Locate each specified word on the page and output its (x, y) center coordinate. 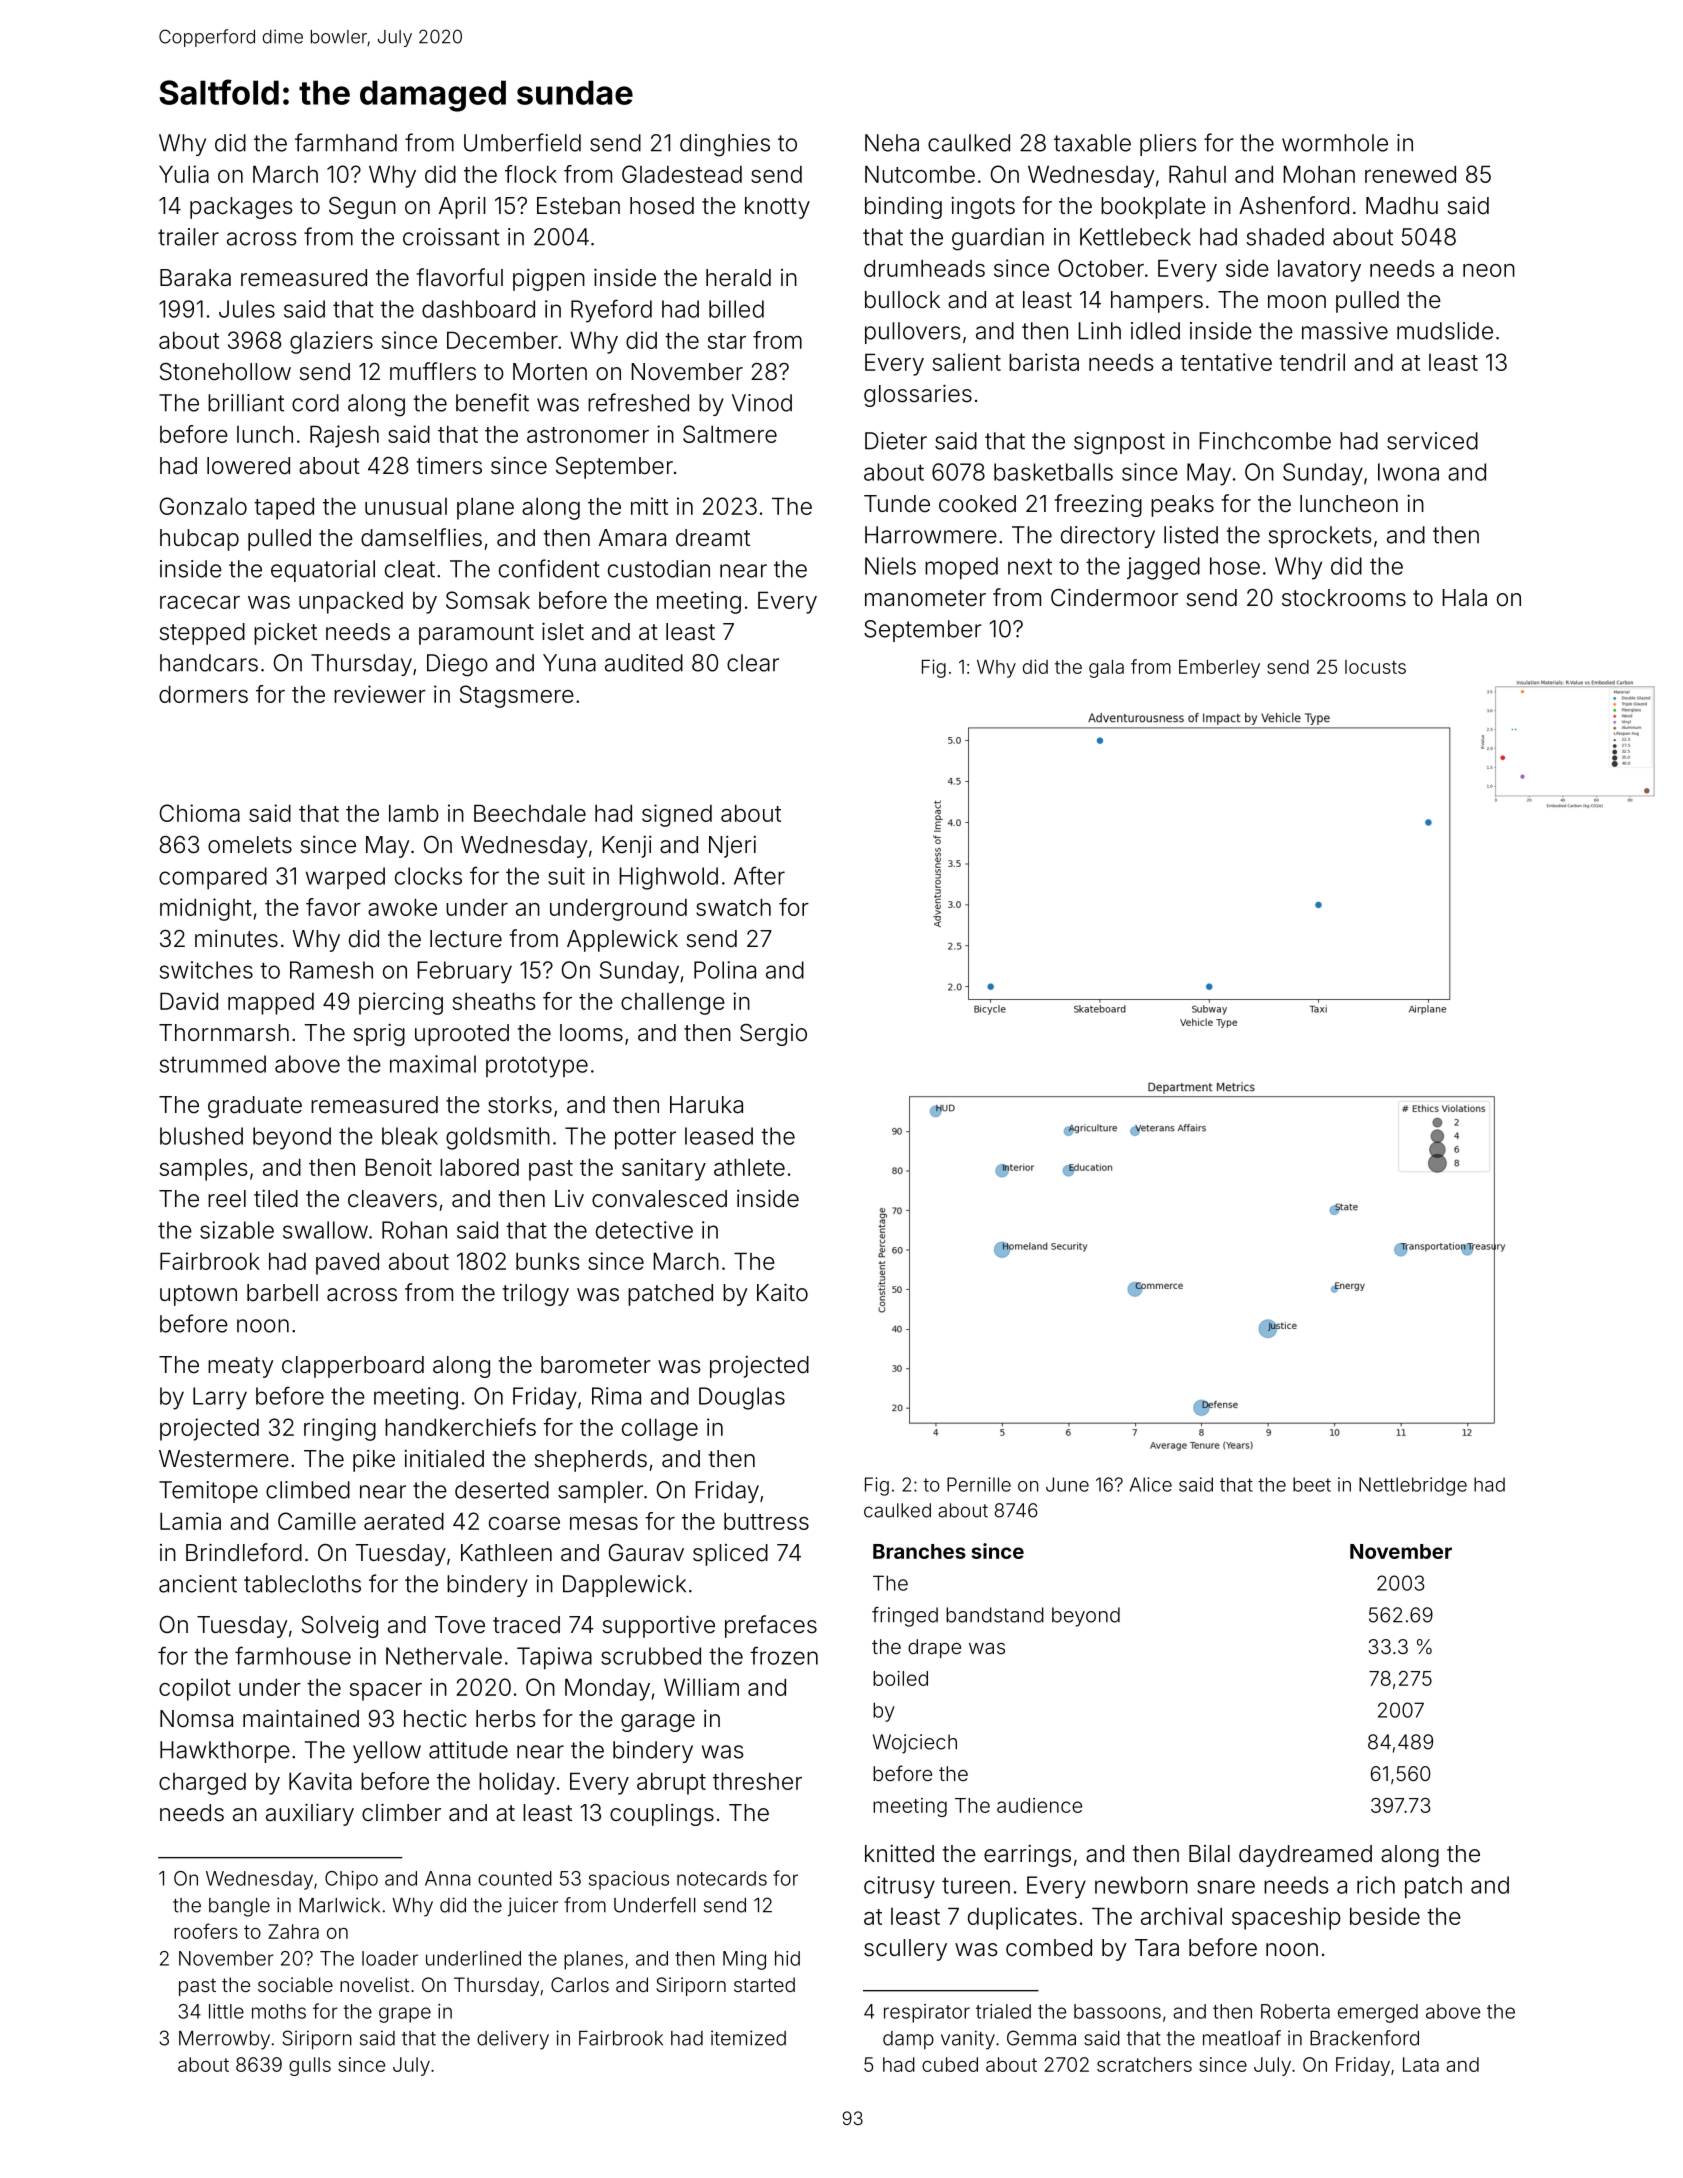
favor (333, 907)
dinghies (725, 145)
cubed (950, 2064)
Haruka (706, 1105)
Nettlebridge (1413, 1486)
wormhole (1335, 143)
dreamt (713, 538)
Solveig (340, 1627)
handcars (209, 663)
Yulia (184, 174)
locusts (1375, 667)
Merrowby (224, 2040)
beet (1312, 1484)
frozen (784, 1655)
